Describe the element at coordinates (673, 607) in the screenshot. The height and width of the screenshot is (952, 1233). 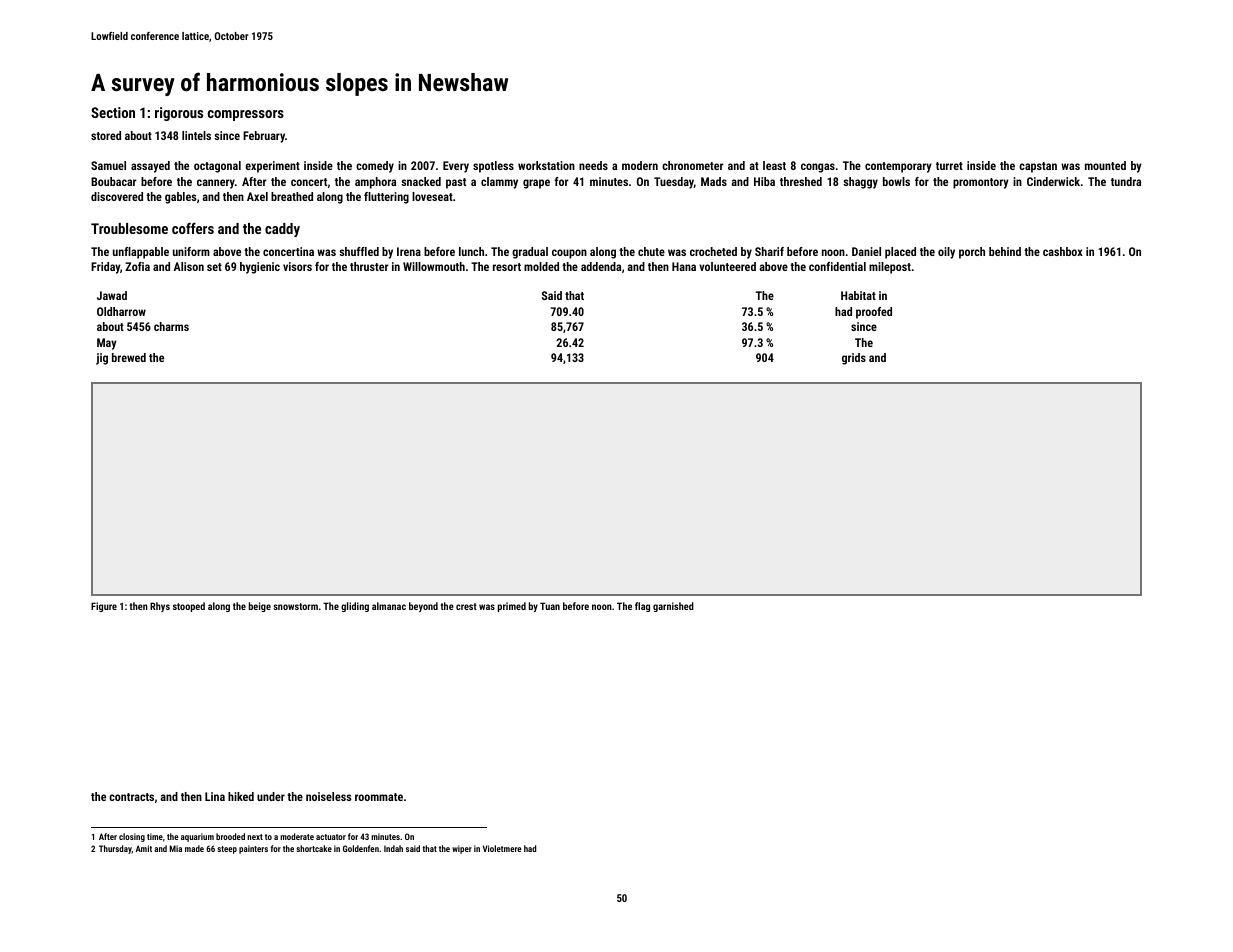
I see `garnished` at that location.
